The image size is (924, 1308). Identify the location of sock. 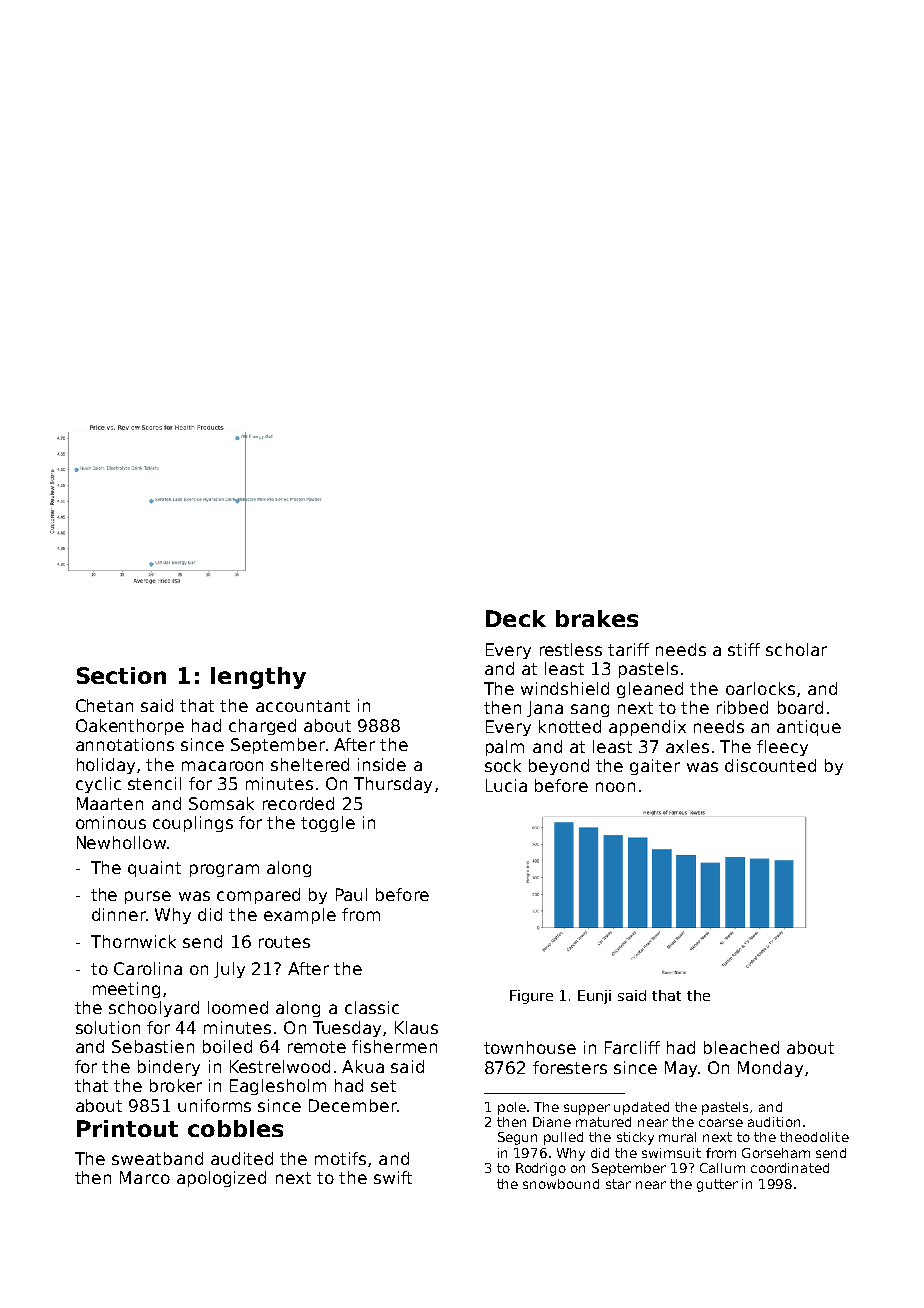
(503, 765).
